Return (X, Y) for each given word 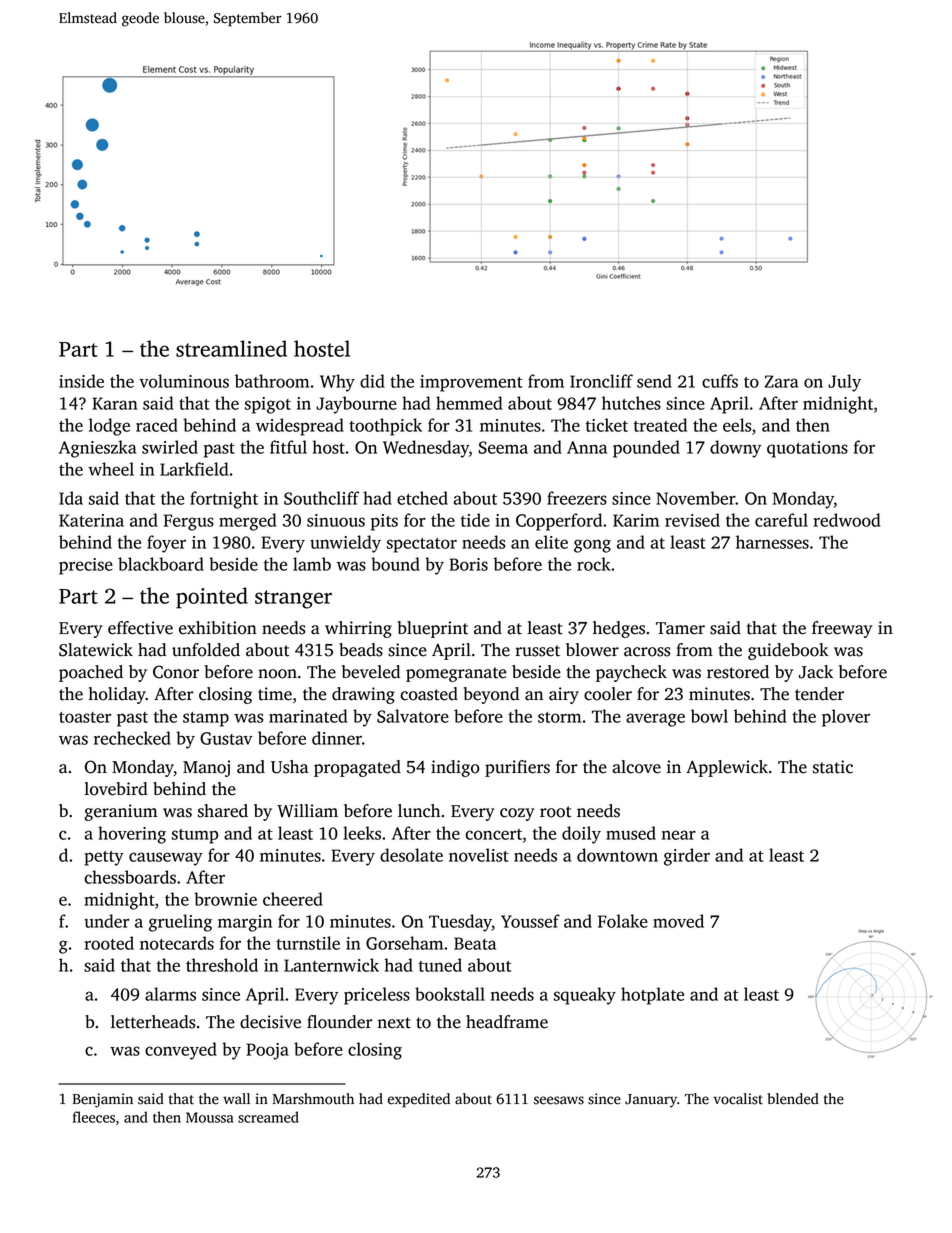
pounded (646, 449)
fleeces (94, 1117)
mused (631, 833)
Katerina (91, 520)
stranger (293, 599)
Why (337, 383)
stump (195, 836)
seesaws (559, 1100)
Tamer (680, 628)
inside (81, 381)
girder (687, 857)
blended (793, 1099)
